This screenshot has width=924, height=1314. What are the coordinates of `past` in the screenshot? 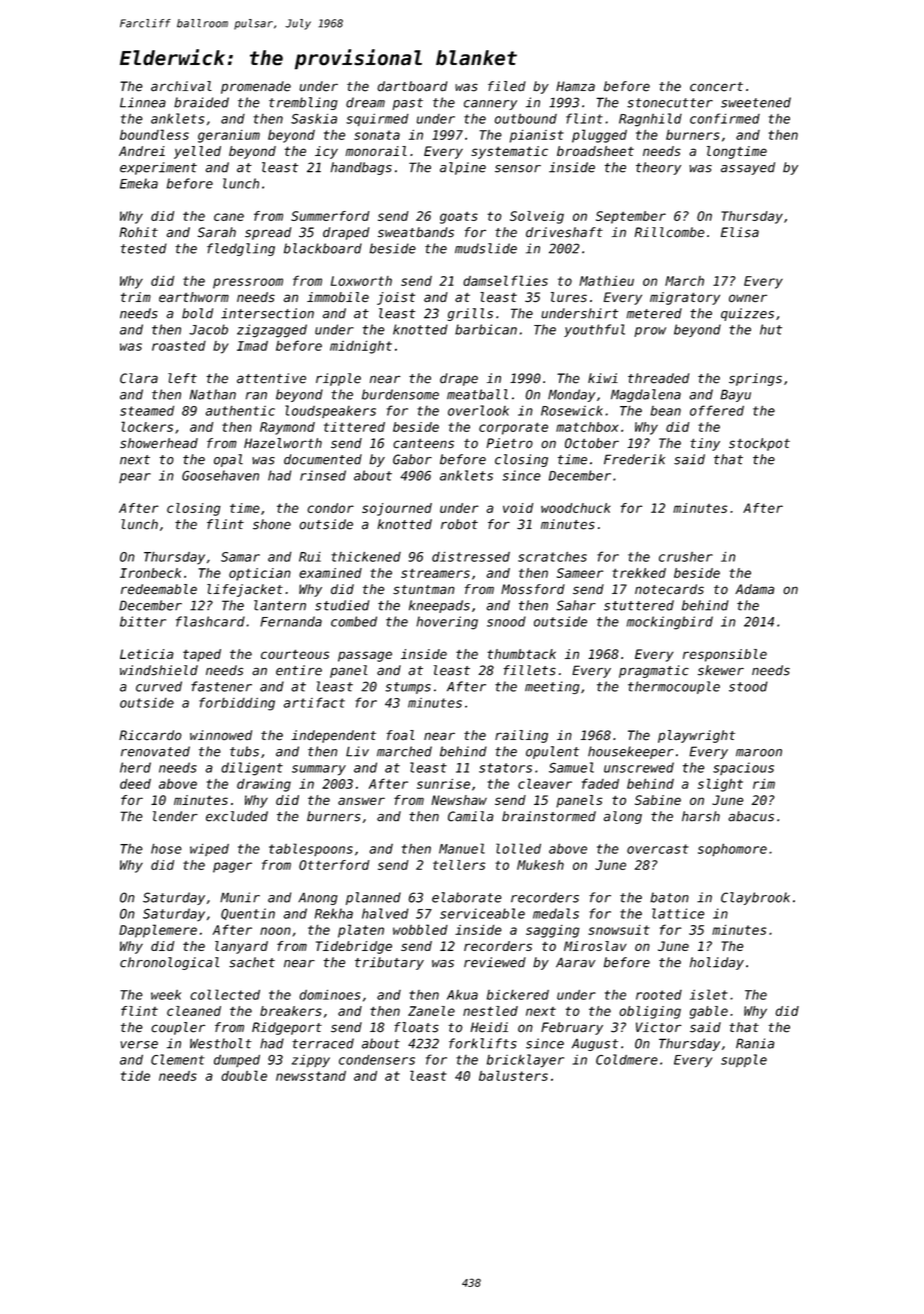 It's located at (407, 104).
